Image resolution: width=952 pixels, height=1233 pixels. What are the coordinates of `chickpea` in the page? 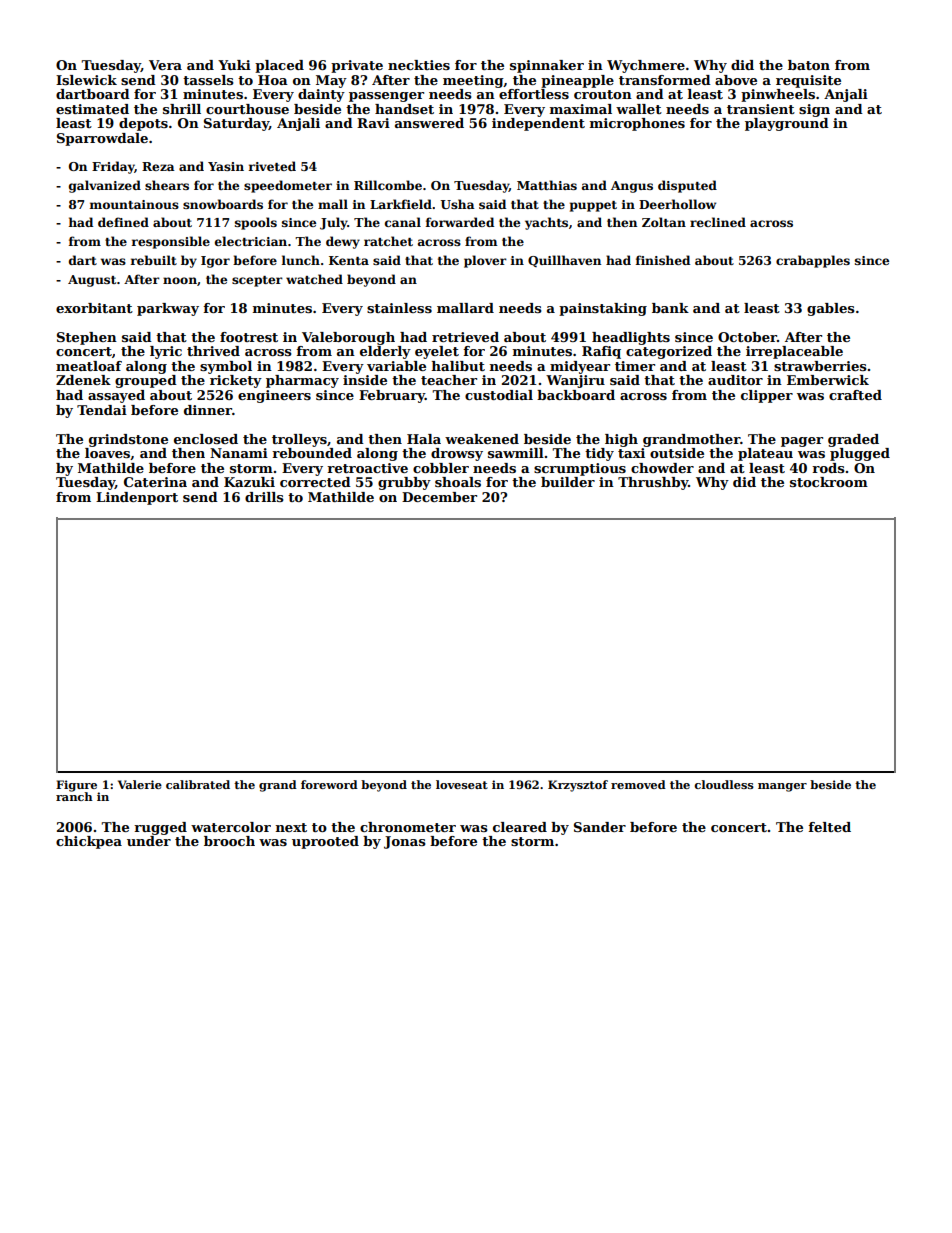 It's located at (89, 842).
